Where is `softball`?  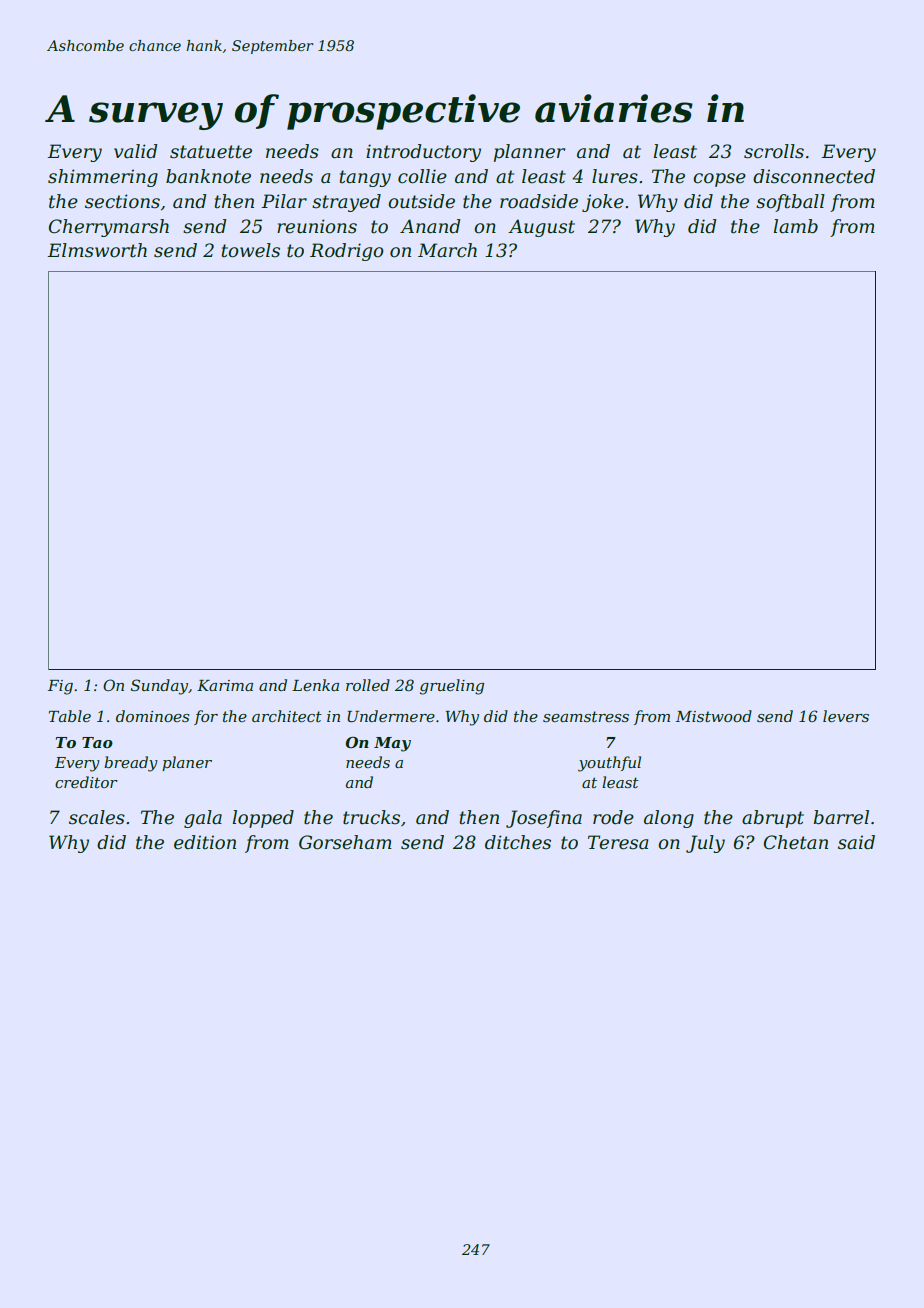 softball is located at coordinates (790, 203).
